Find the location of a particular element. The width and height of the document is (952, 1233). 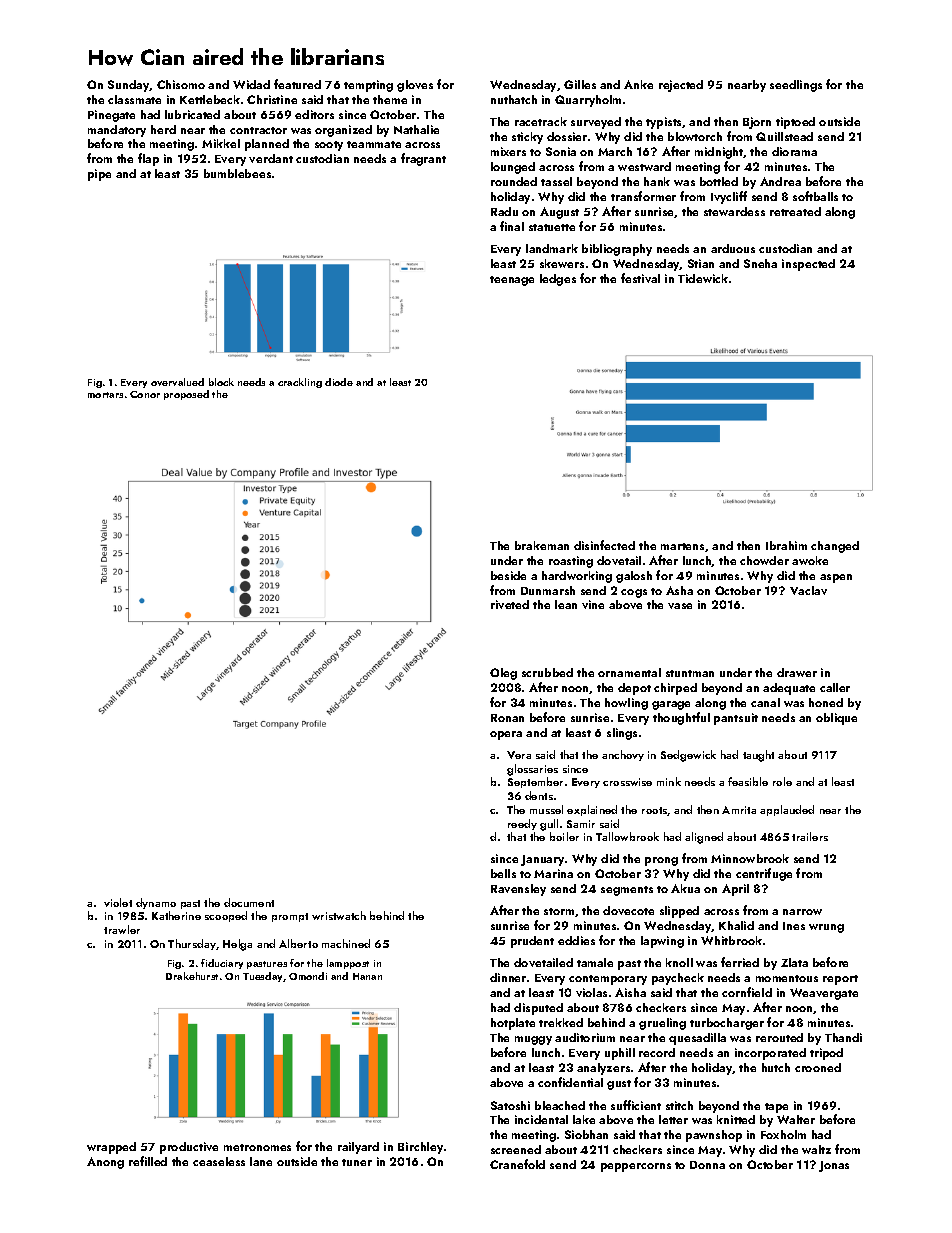

violet is located at coordinates (118, 902).
